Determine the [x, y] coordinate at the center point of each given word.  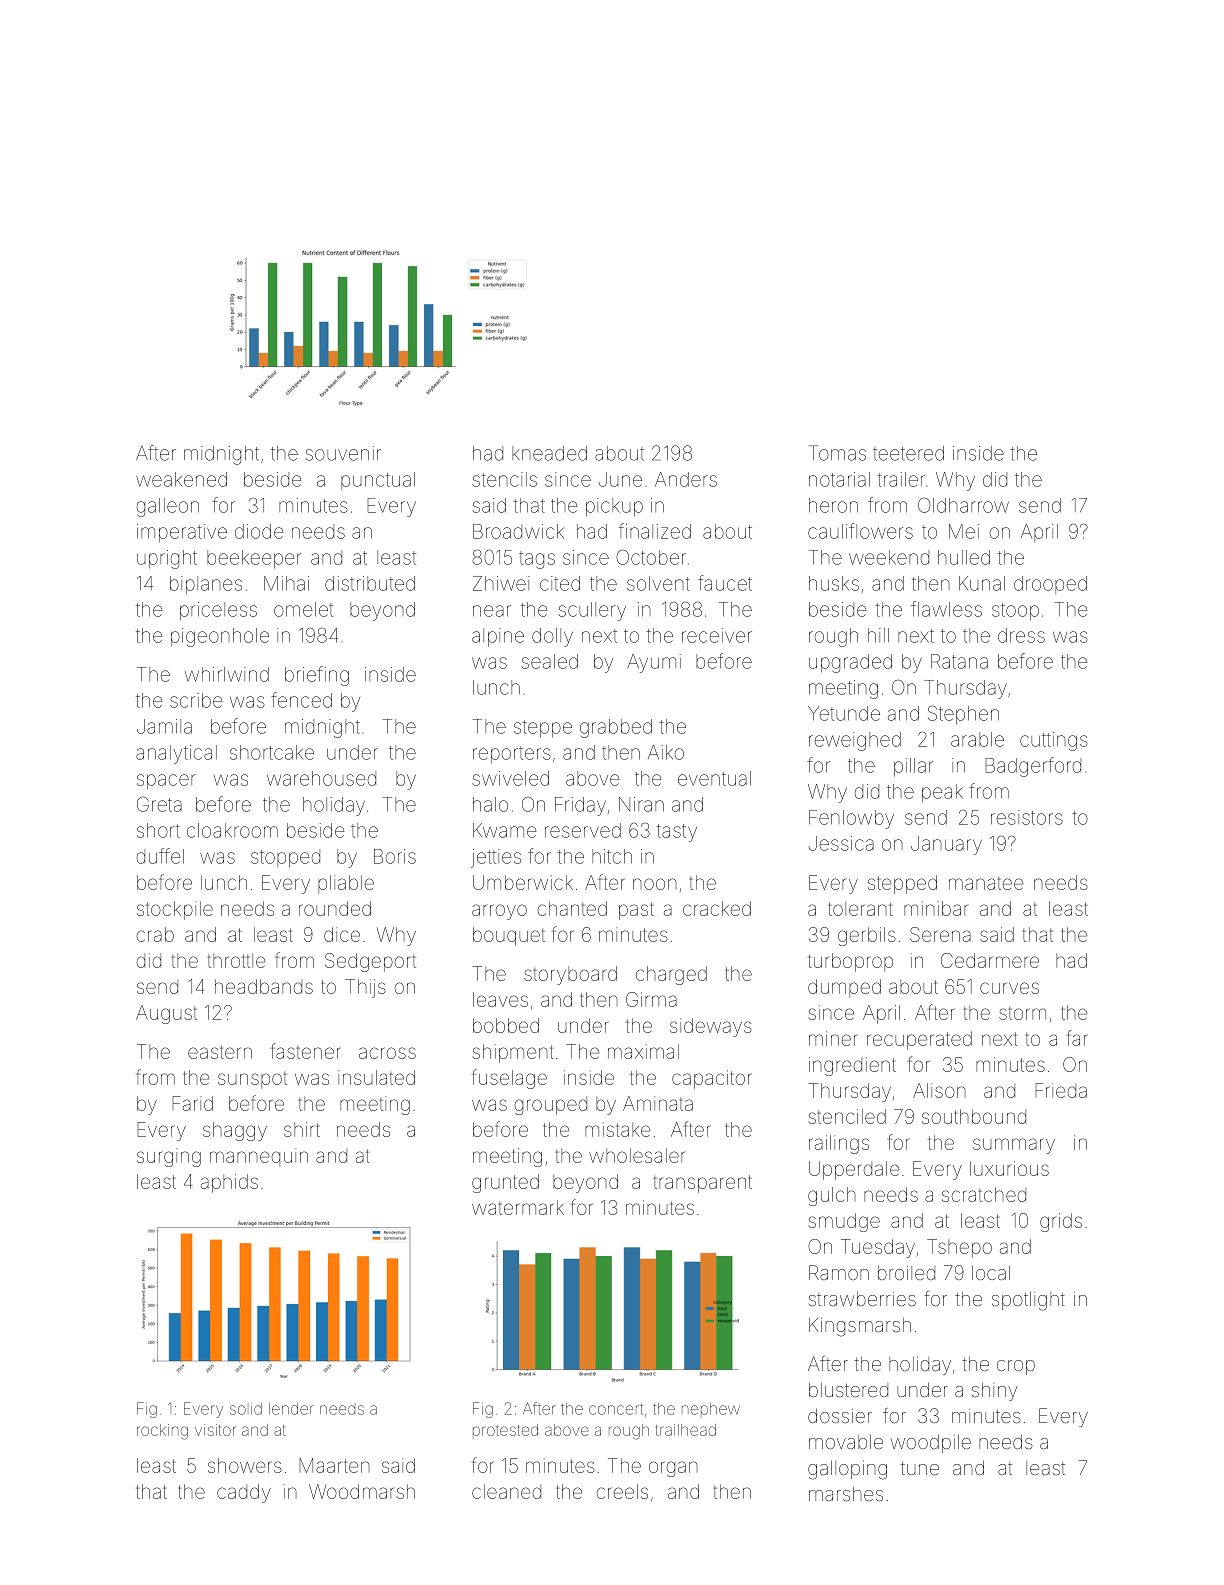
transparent [703, 1184]
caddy [244, 1493]
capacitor [712, 1079]
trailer [901, 479]
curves [1009, 988]
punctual [378, 481]
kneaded [549, 453]
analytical [176, 754]
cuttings [1054, 741]
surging [169, 1157]
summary [1014, 1146]
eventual [714, 778]
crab [155, 934]
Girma [651, 999]
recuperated [919, 1040]
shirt [302, 1129]
